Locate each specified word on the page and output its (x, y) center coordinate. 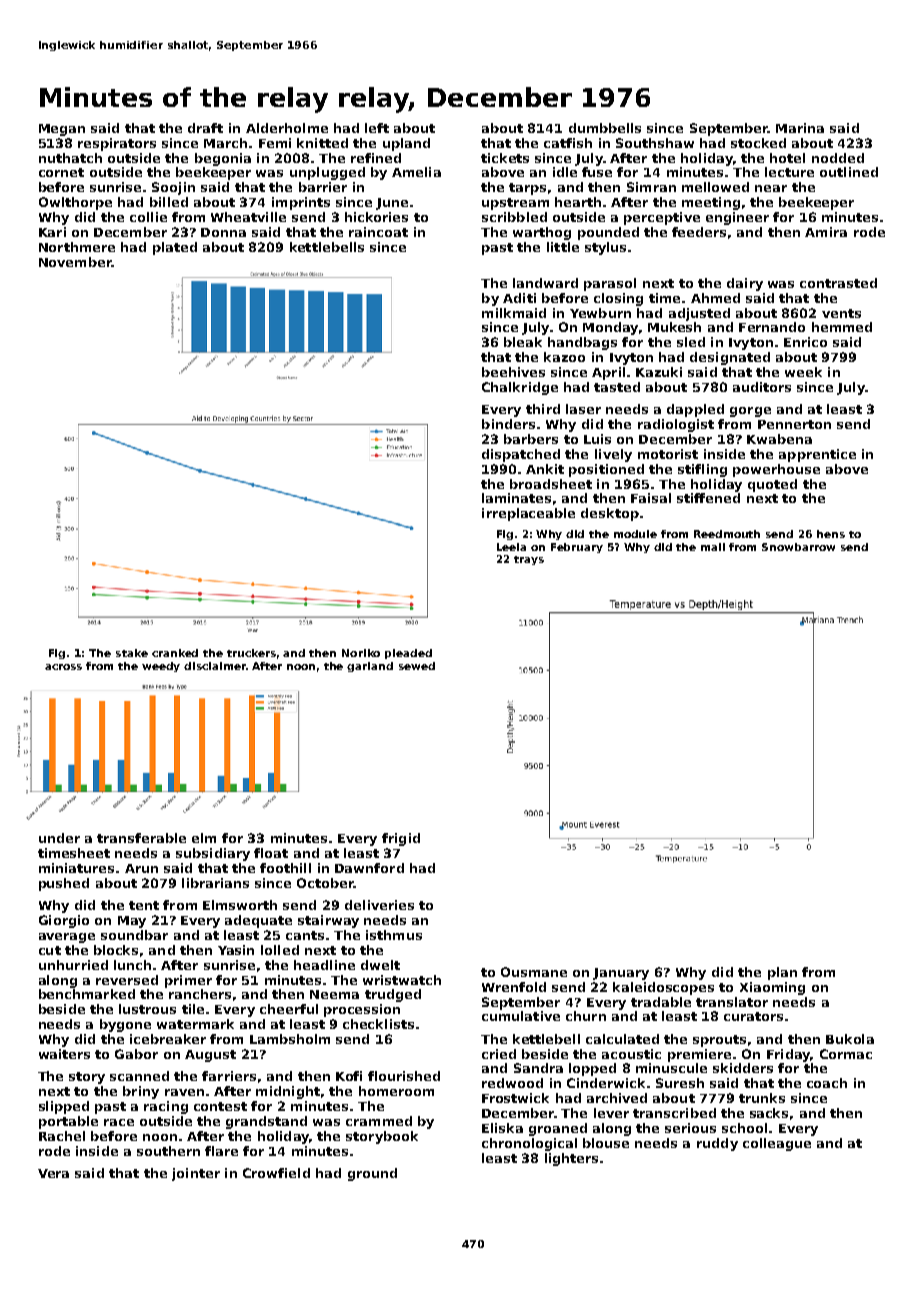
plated (175, 248)
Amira (826, 232)
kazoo (564, 357)
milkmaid (514, 313)
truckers (251, 653)
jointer (196, 1174)
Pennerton (794, 424)
